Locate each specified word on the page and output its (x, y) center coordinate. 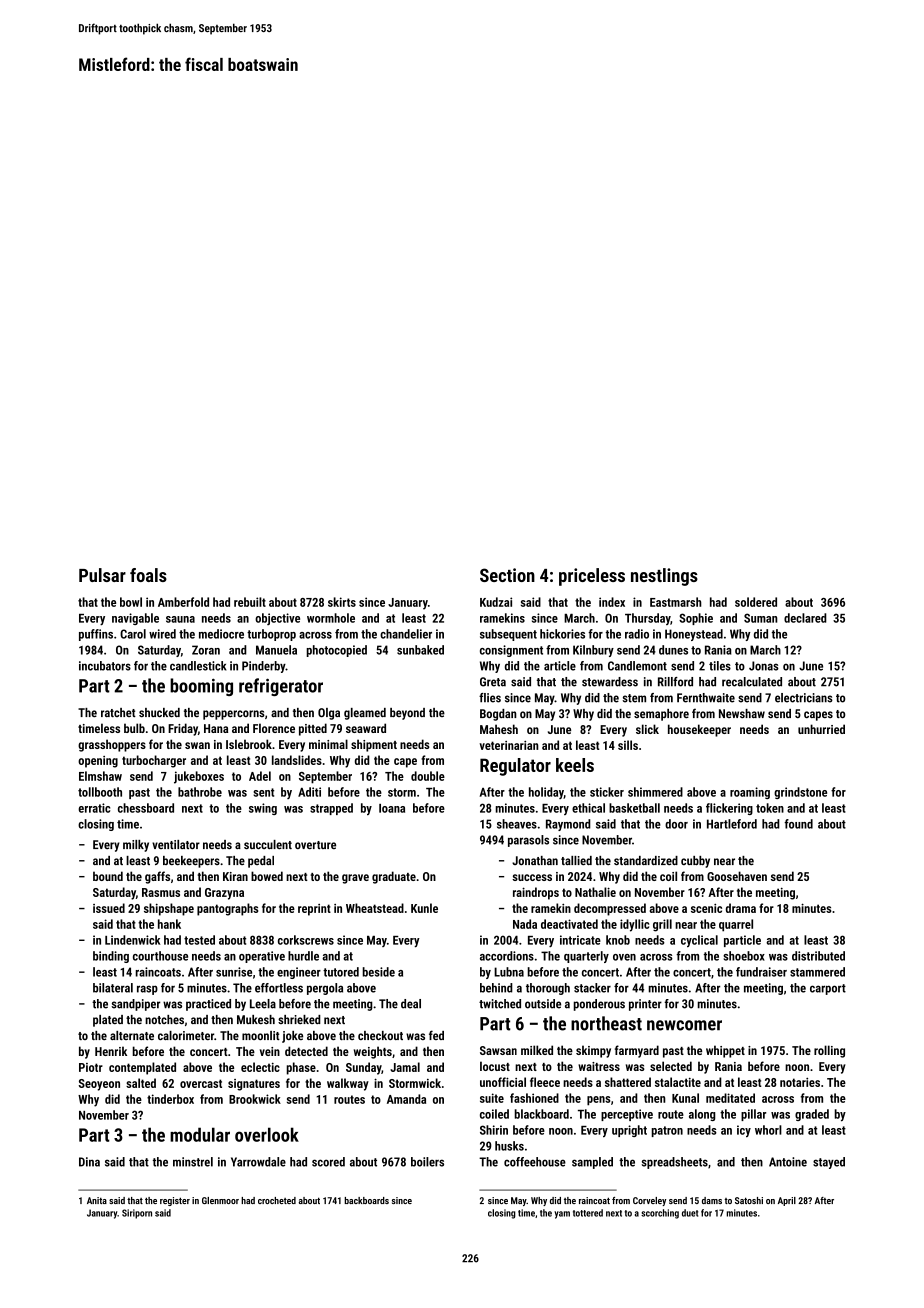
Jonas (764, 666)
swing (263, 809)
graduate (394, 877)
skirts (342, 602)
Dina (89, 1162)
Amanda (406, 1099)
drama (741, 908)
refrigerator (281, 687)
